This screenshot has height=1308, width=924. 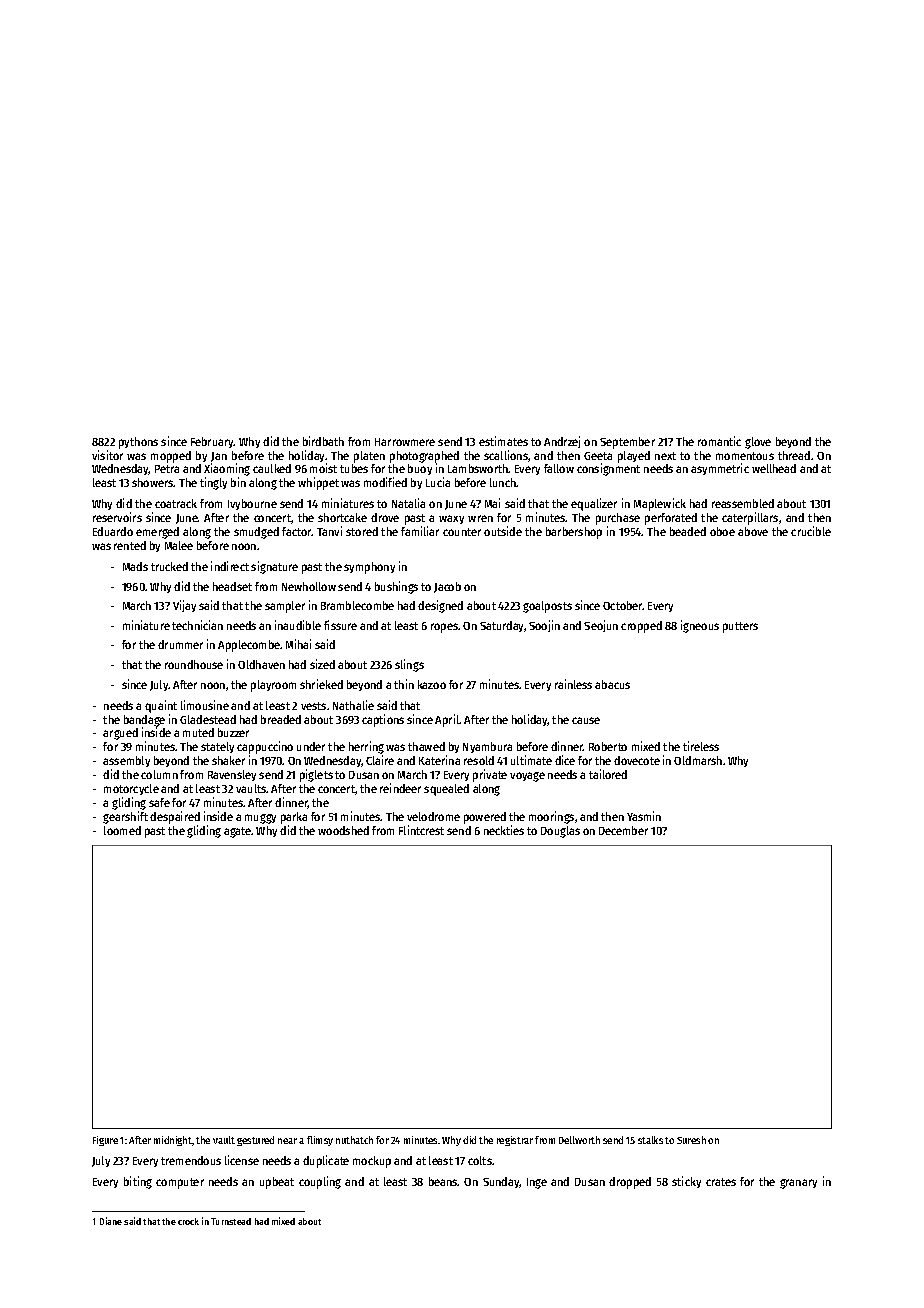 What do you see at coordinates (650, 1140) in the screenshot?
I see `stalks` at bounding box center [650, 1140].
